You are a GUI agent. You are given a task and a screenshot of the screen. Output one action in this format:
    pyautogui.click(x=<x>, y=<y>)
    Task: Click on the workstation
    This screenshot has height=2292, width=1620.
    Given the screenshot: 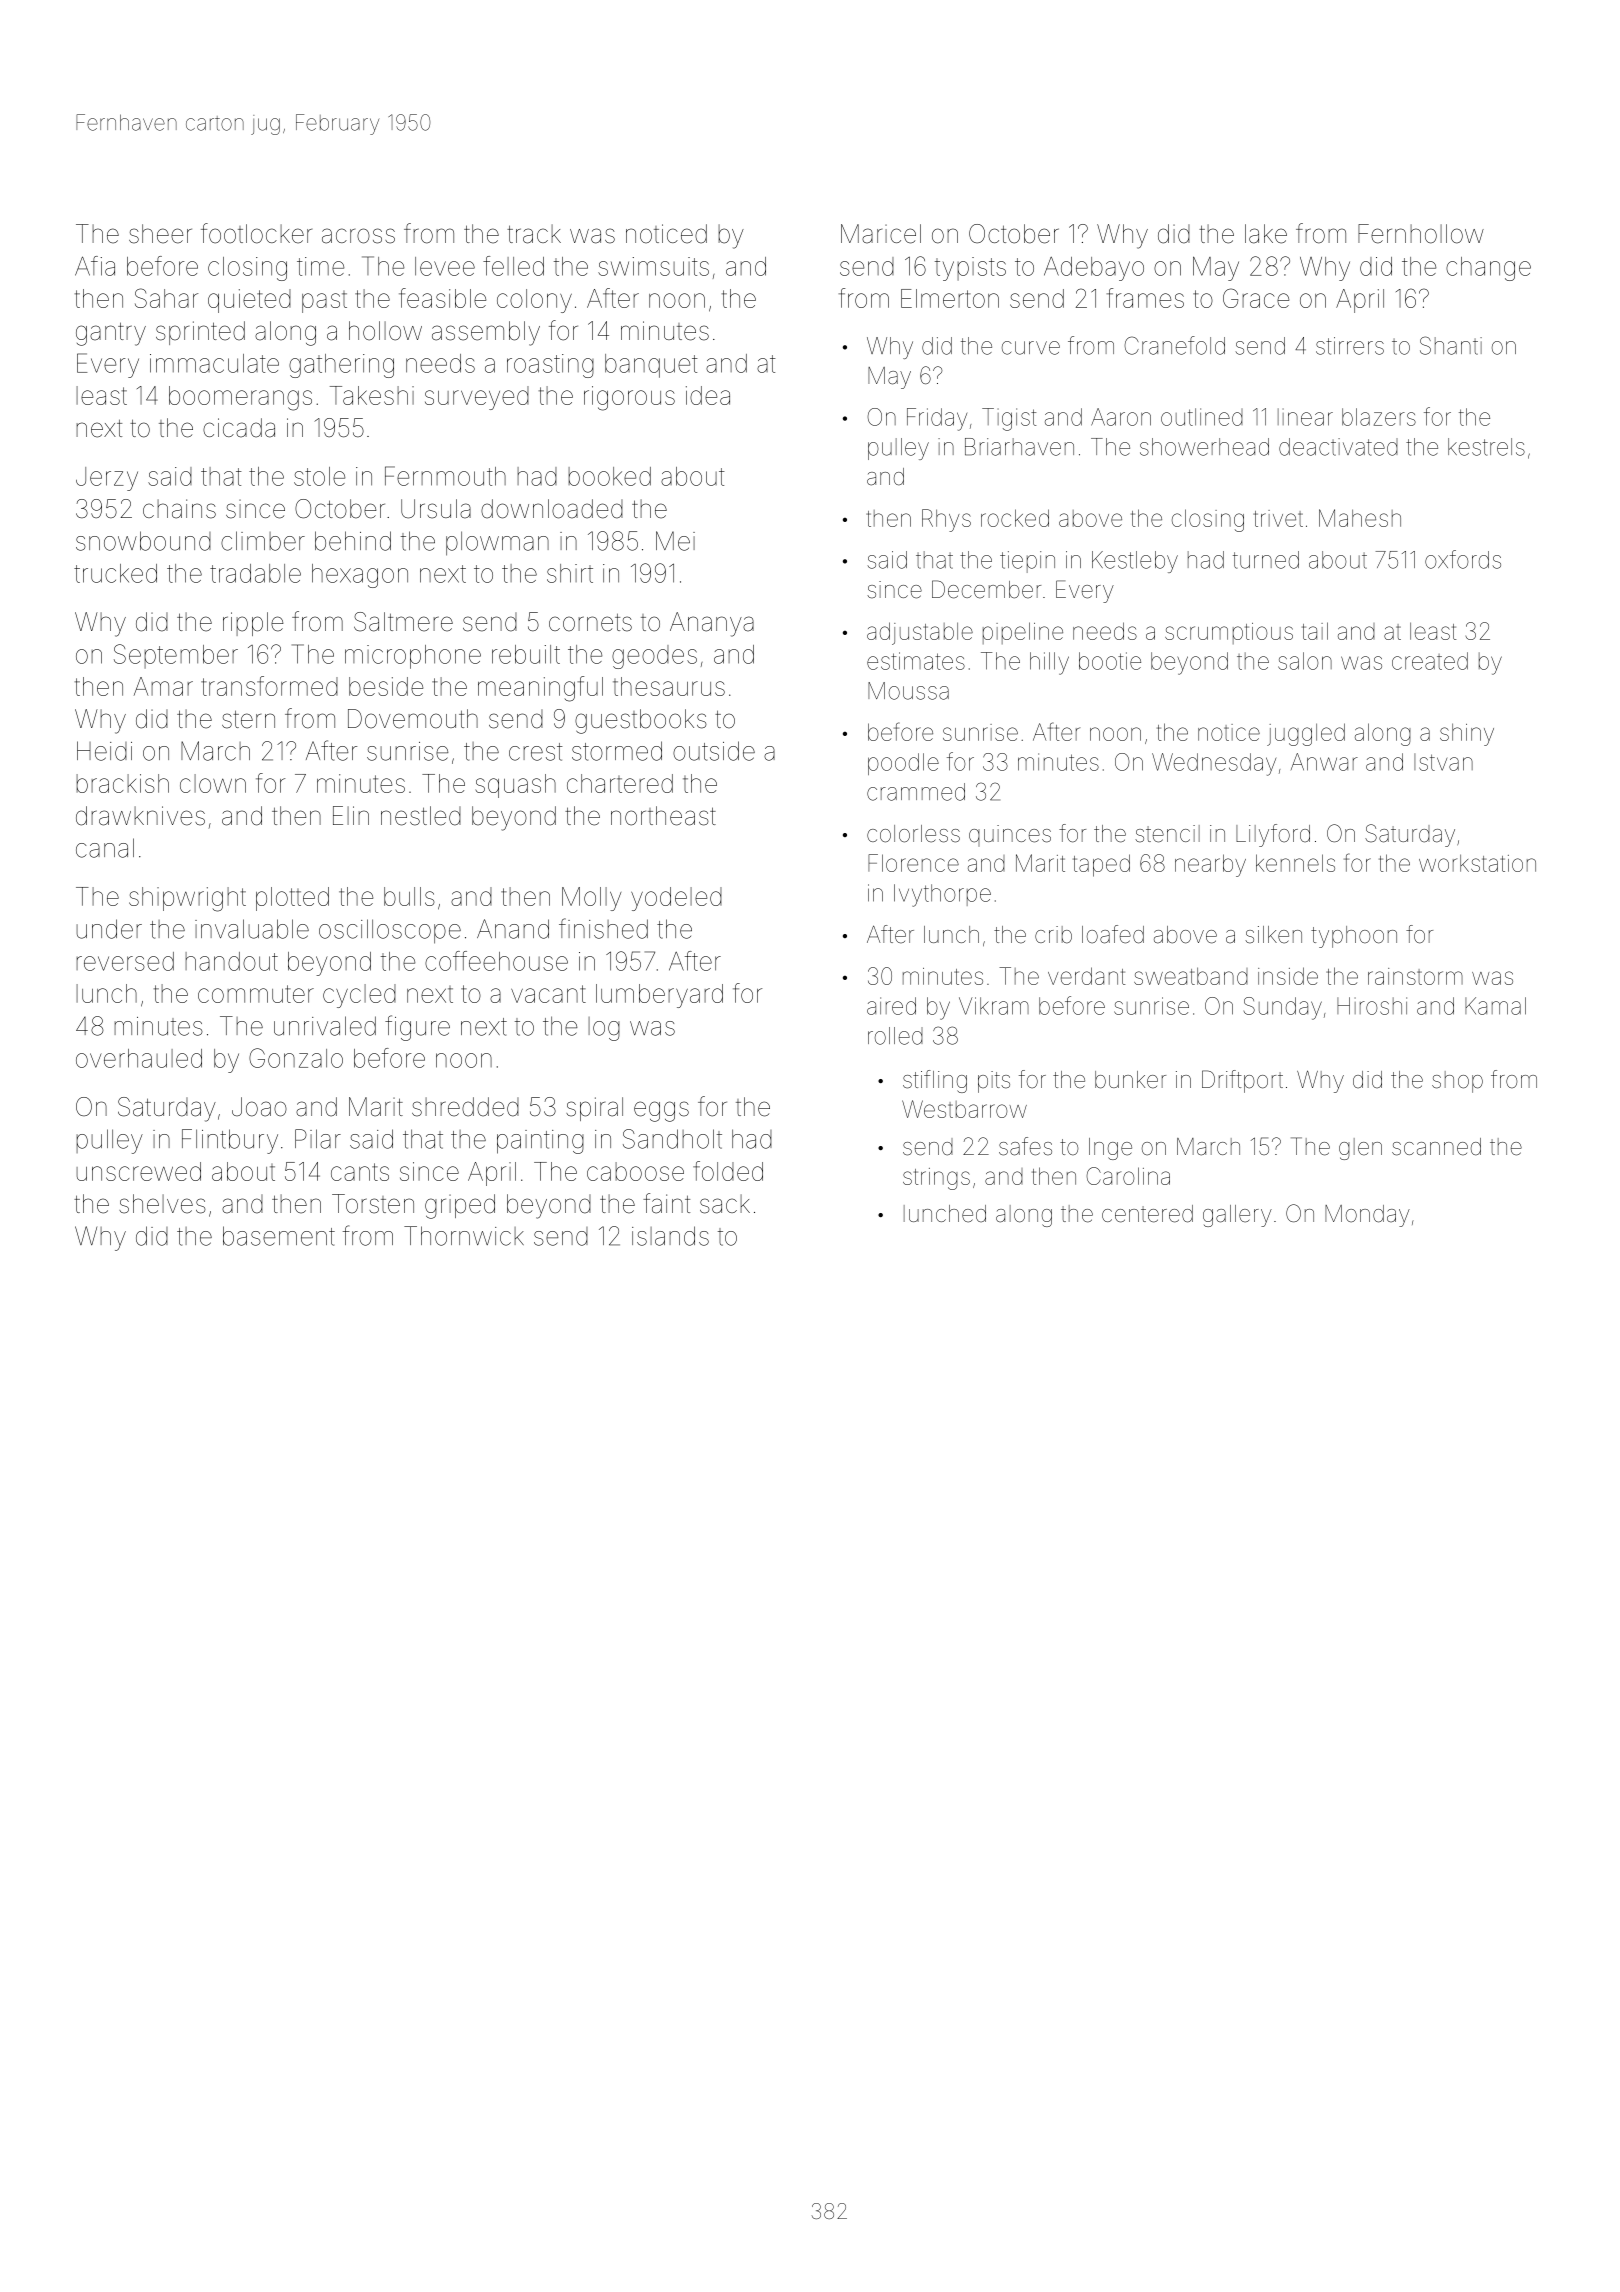 What is the action you would take?
    pyautogui.click(x=1477, y=863)
